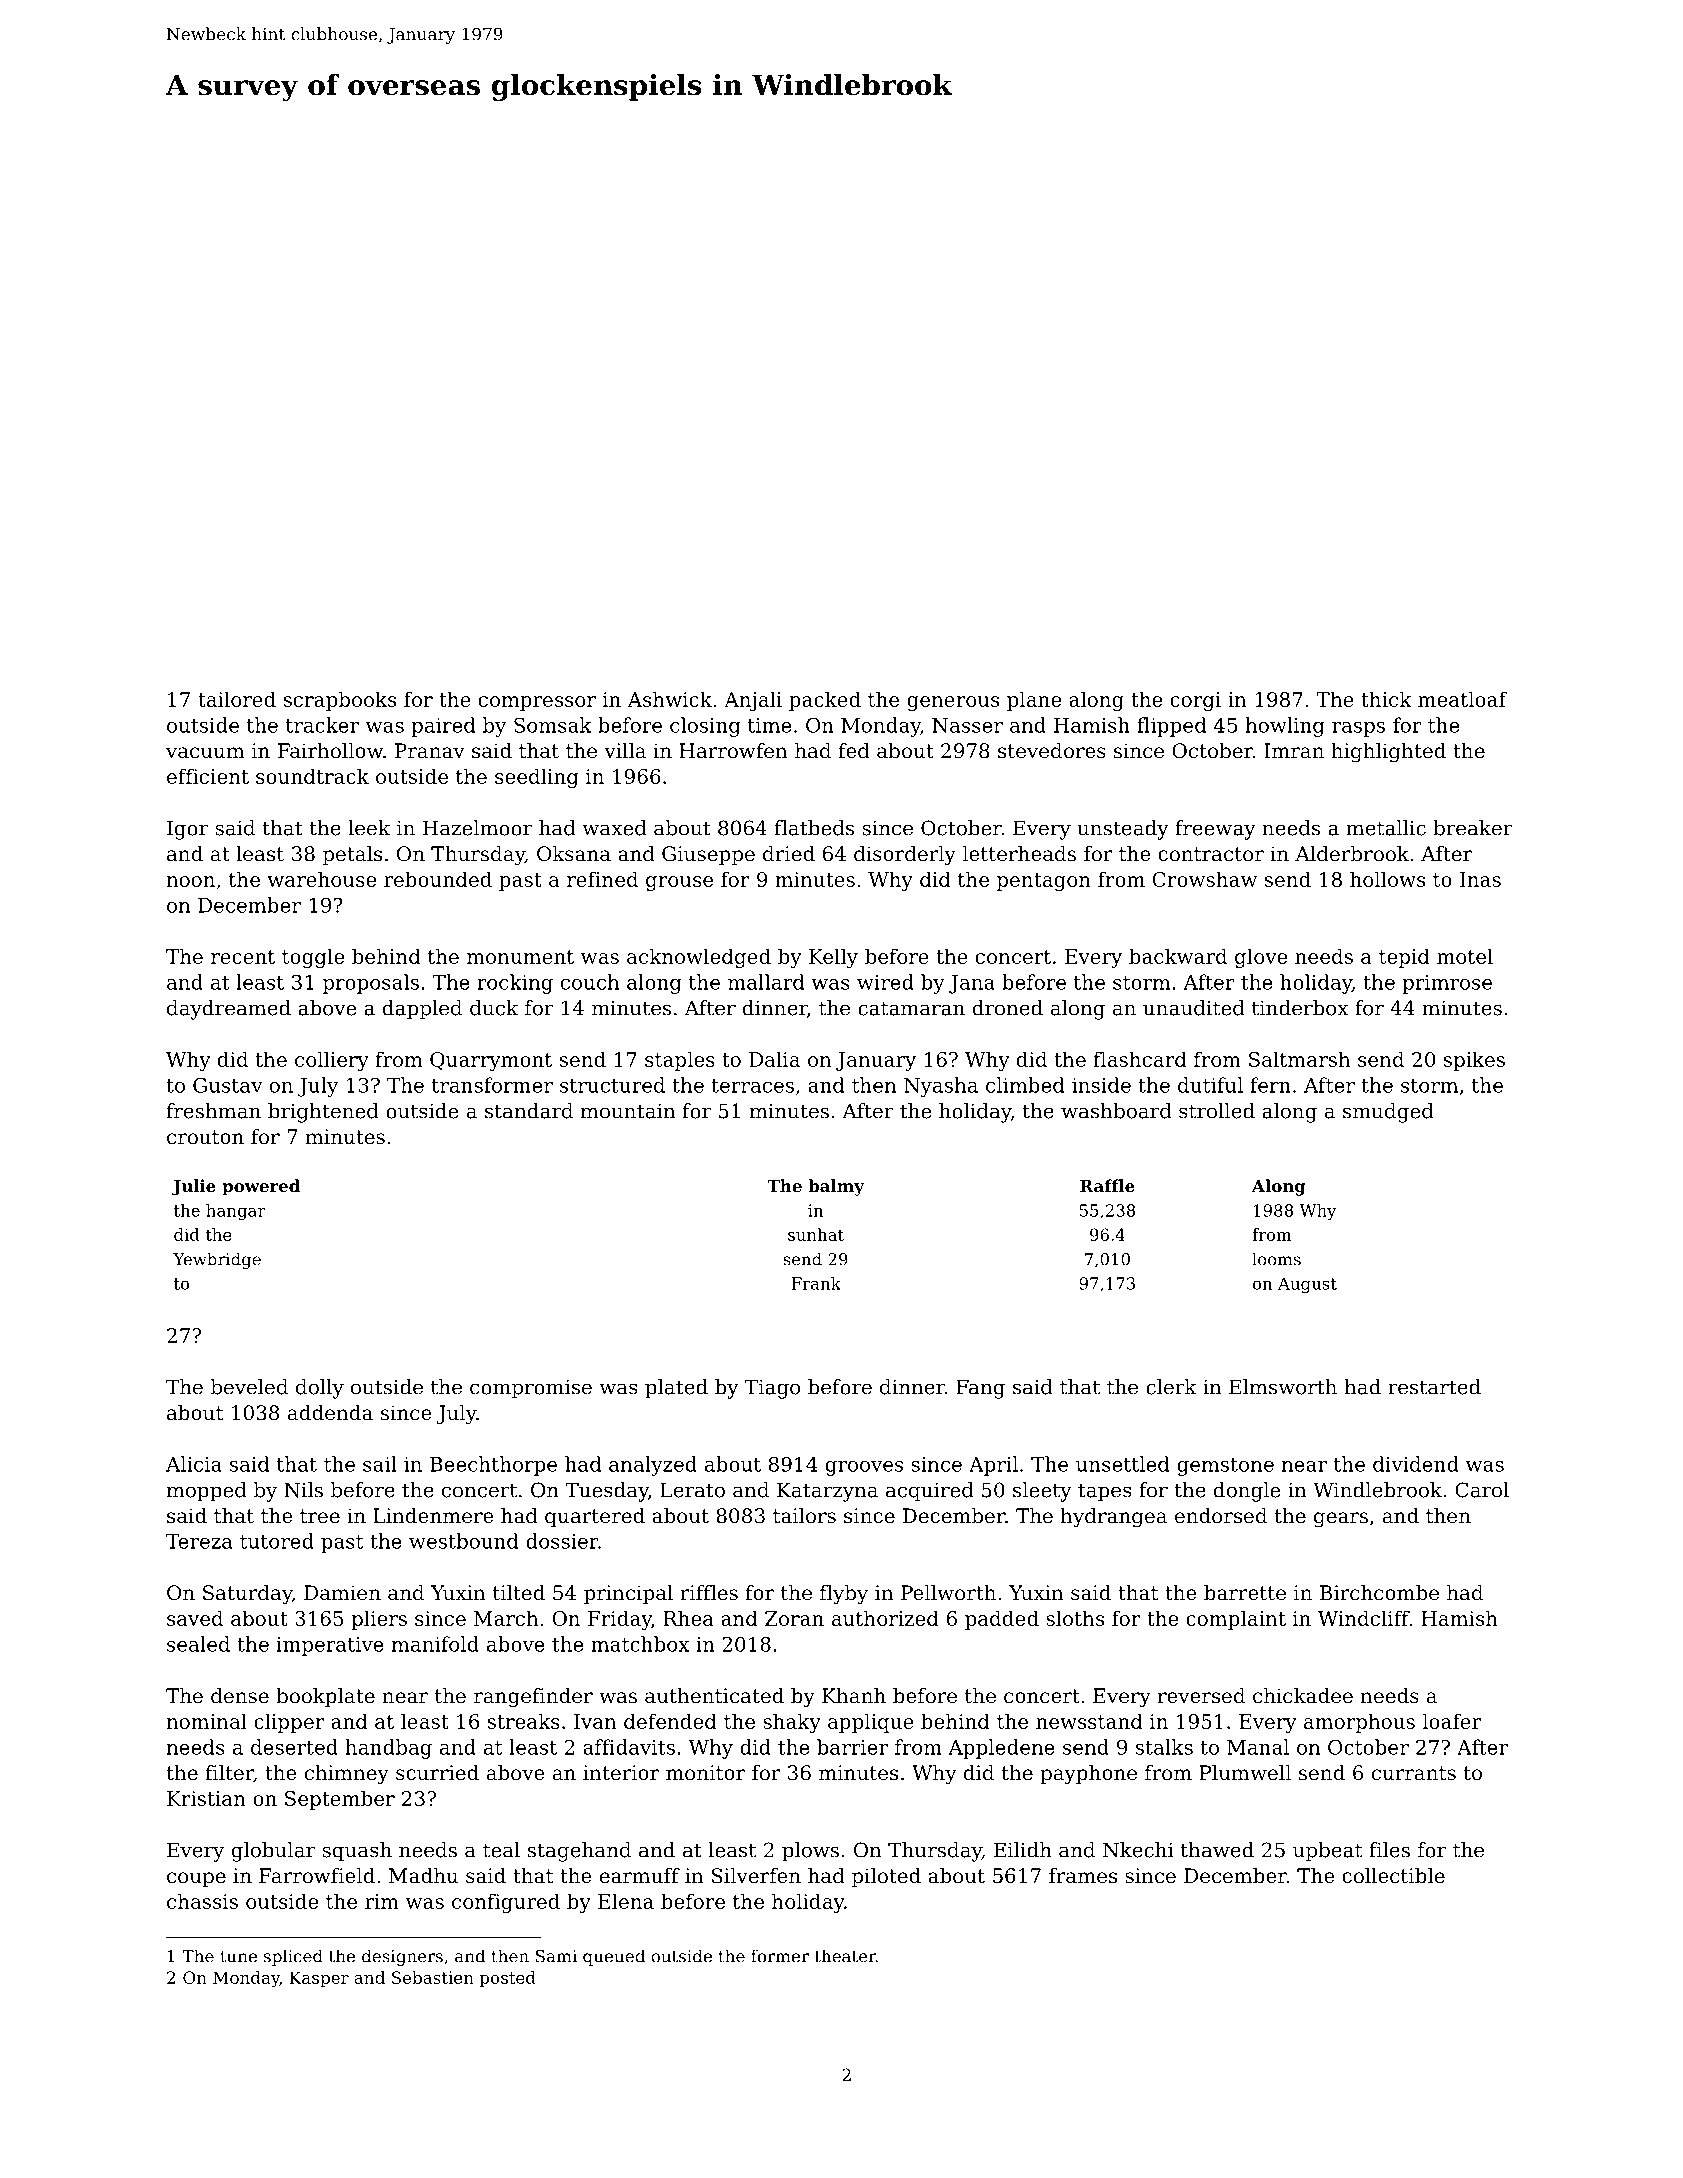  What do you see at coordinates (261, 1187) in the screenshot?
I see `powered` at bounding box center [261, 1187].
